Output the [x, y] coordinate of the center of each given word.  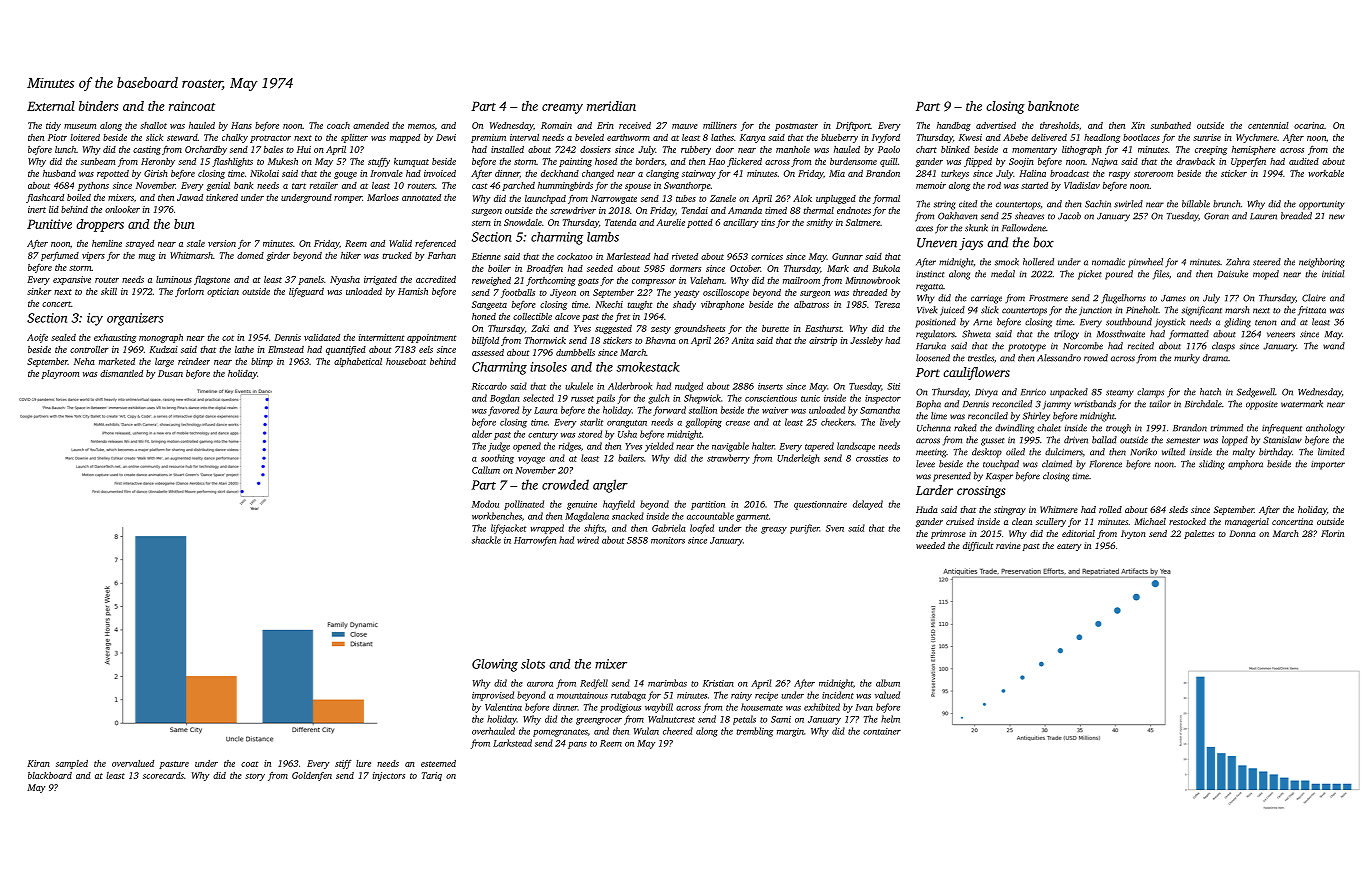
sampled [72, 764]
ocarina [1309, 125]
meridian [611, 106]
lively [890, 423]
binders [98, 106]
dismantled [121, 373]
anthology [1325, 429]
